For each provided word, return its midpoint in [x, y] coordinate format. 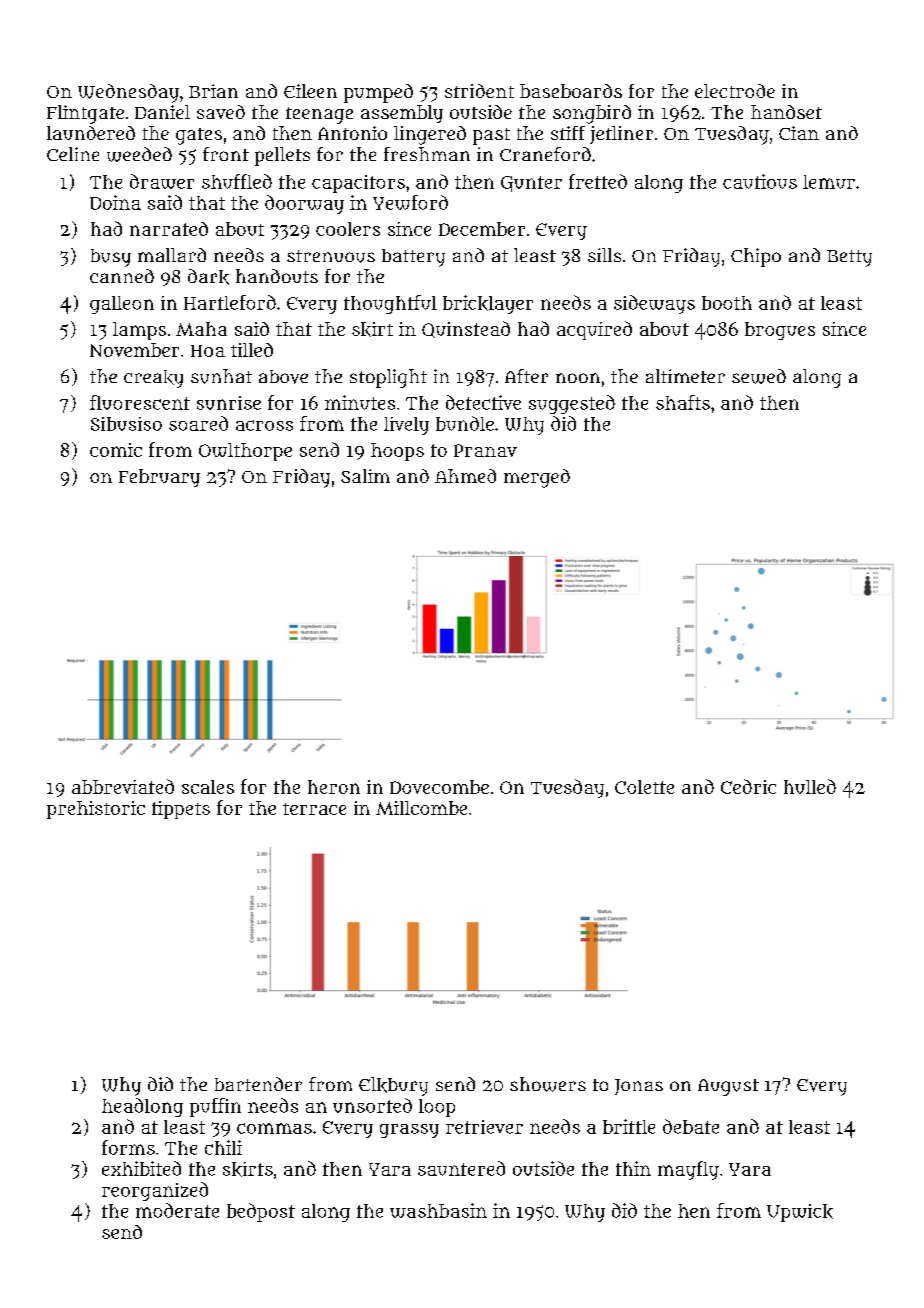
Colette [644, 787]
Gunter [531, 184]
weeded [139, 154]
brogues [780, 331]
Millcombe [421, 808]
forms [128, 1147]
